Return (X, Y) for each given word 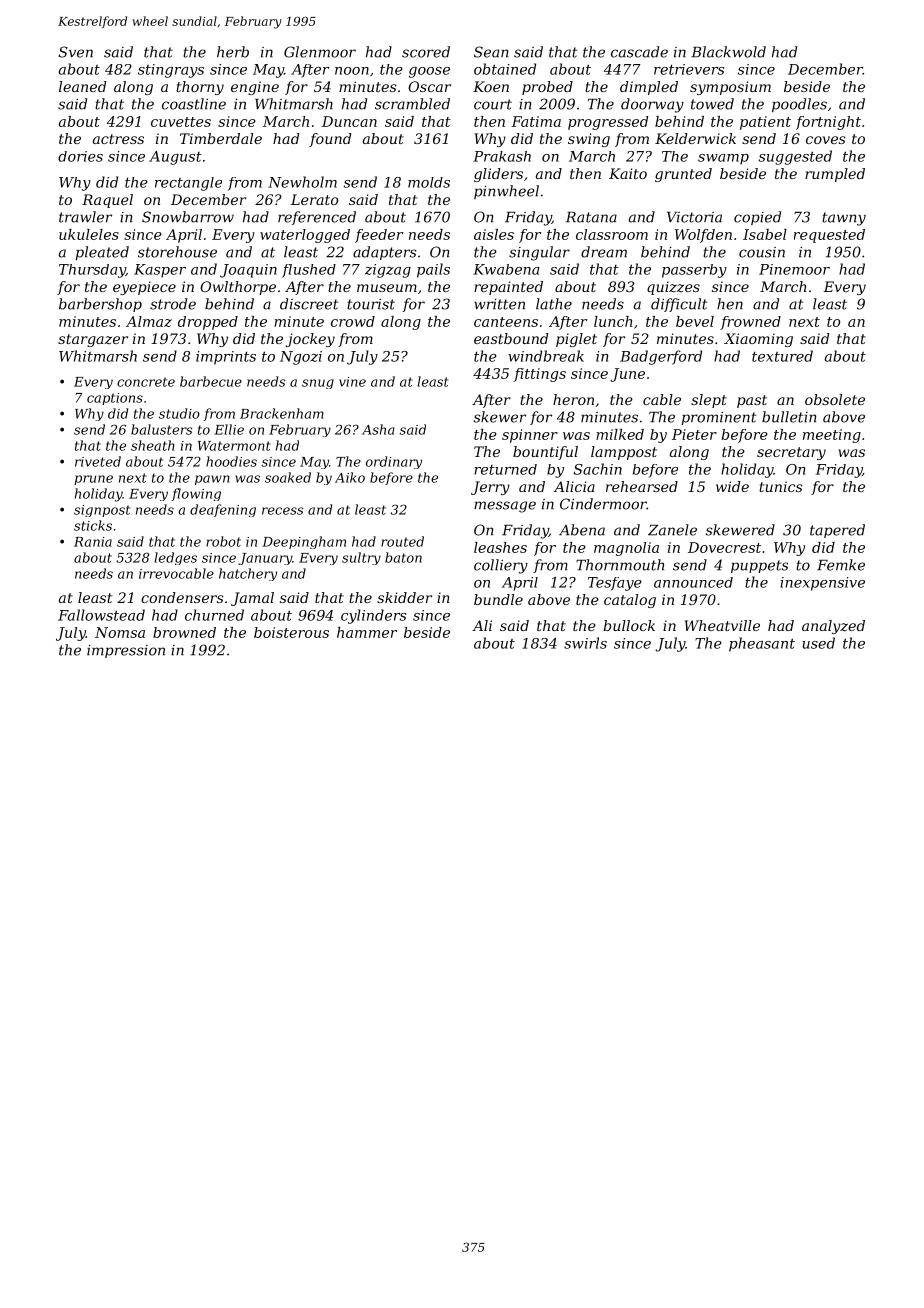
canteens (506, 322)
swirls (585, 643)
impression (126, 651)
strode (173, 304)
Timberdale (221, 138)
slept (709, 401)
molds (429, 182)
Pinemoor (794, 269)
